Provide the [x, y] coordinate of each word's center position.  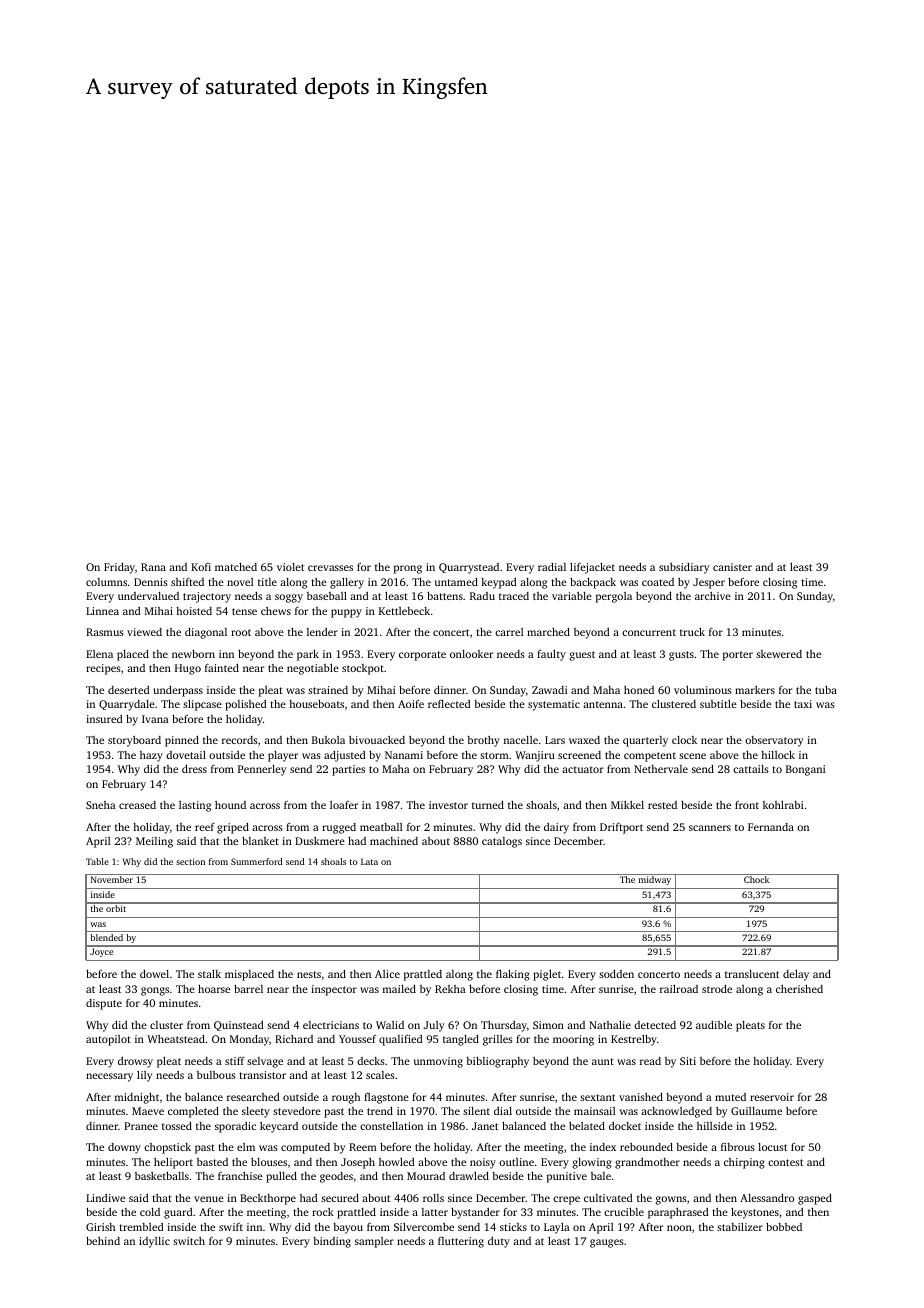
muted [730, 1097]
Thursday [504, 1026]
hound [230, 805]
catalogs [502, 842]
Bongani [805, 770]
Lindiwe [105, 1198]
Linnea [102, 611]
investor [448, 805]
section [190, 861]
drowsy [135, 1062]
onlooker [471, 654]
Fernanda [771, 827]
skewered [779, 654]
